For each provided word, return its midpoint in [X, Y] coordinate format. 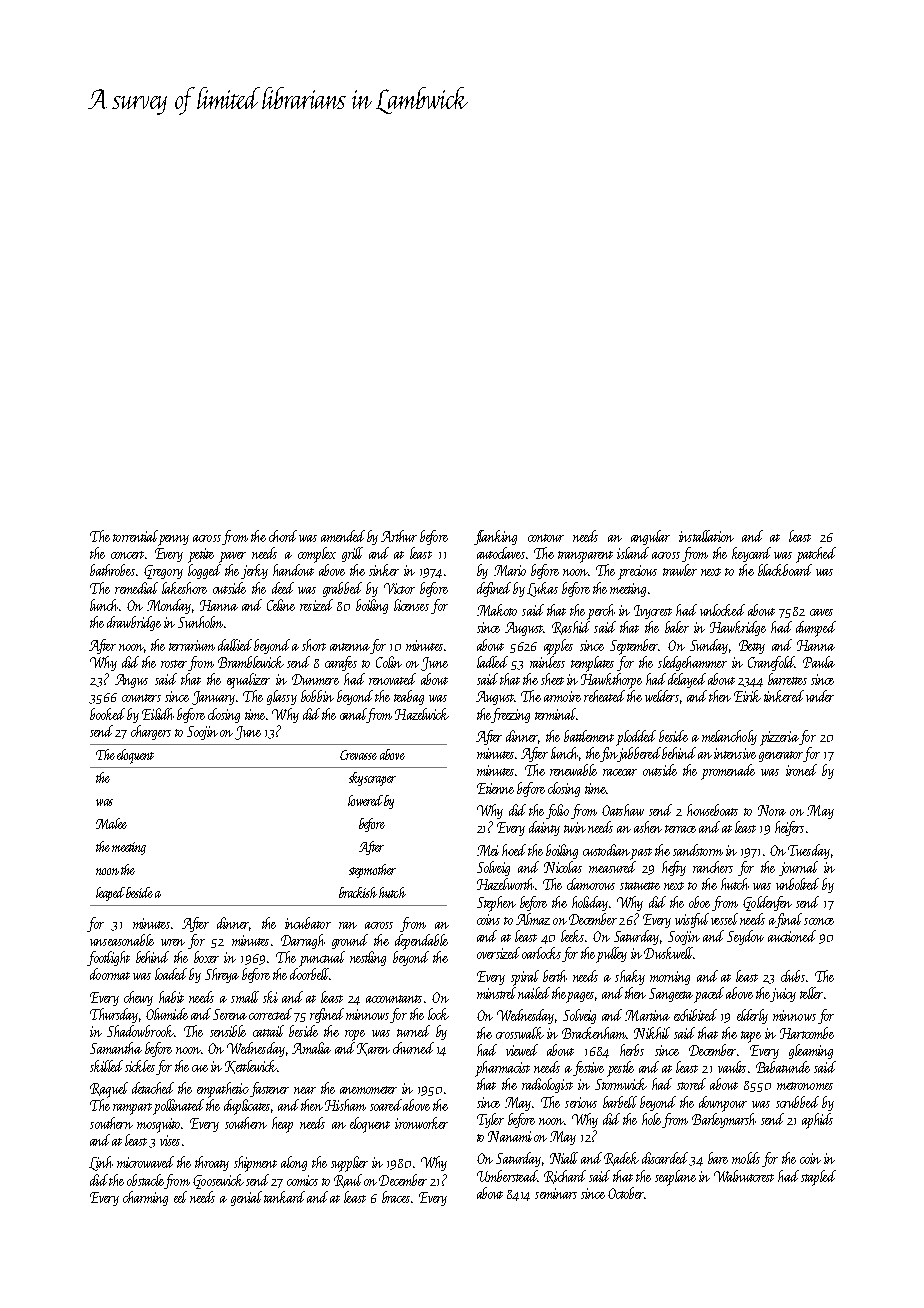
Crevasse [358, 755]
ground [350, 941]
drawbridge [134, 623]
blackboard [785, 570]
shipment [255, 1164]
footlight [108, 958]
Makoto [497, 610]
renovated [392, 679]
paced [709, 995]
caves [821, 612]
